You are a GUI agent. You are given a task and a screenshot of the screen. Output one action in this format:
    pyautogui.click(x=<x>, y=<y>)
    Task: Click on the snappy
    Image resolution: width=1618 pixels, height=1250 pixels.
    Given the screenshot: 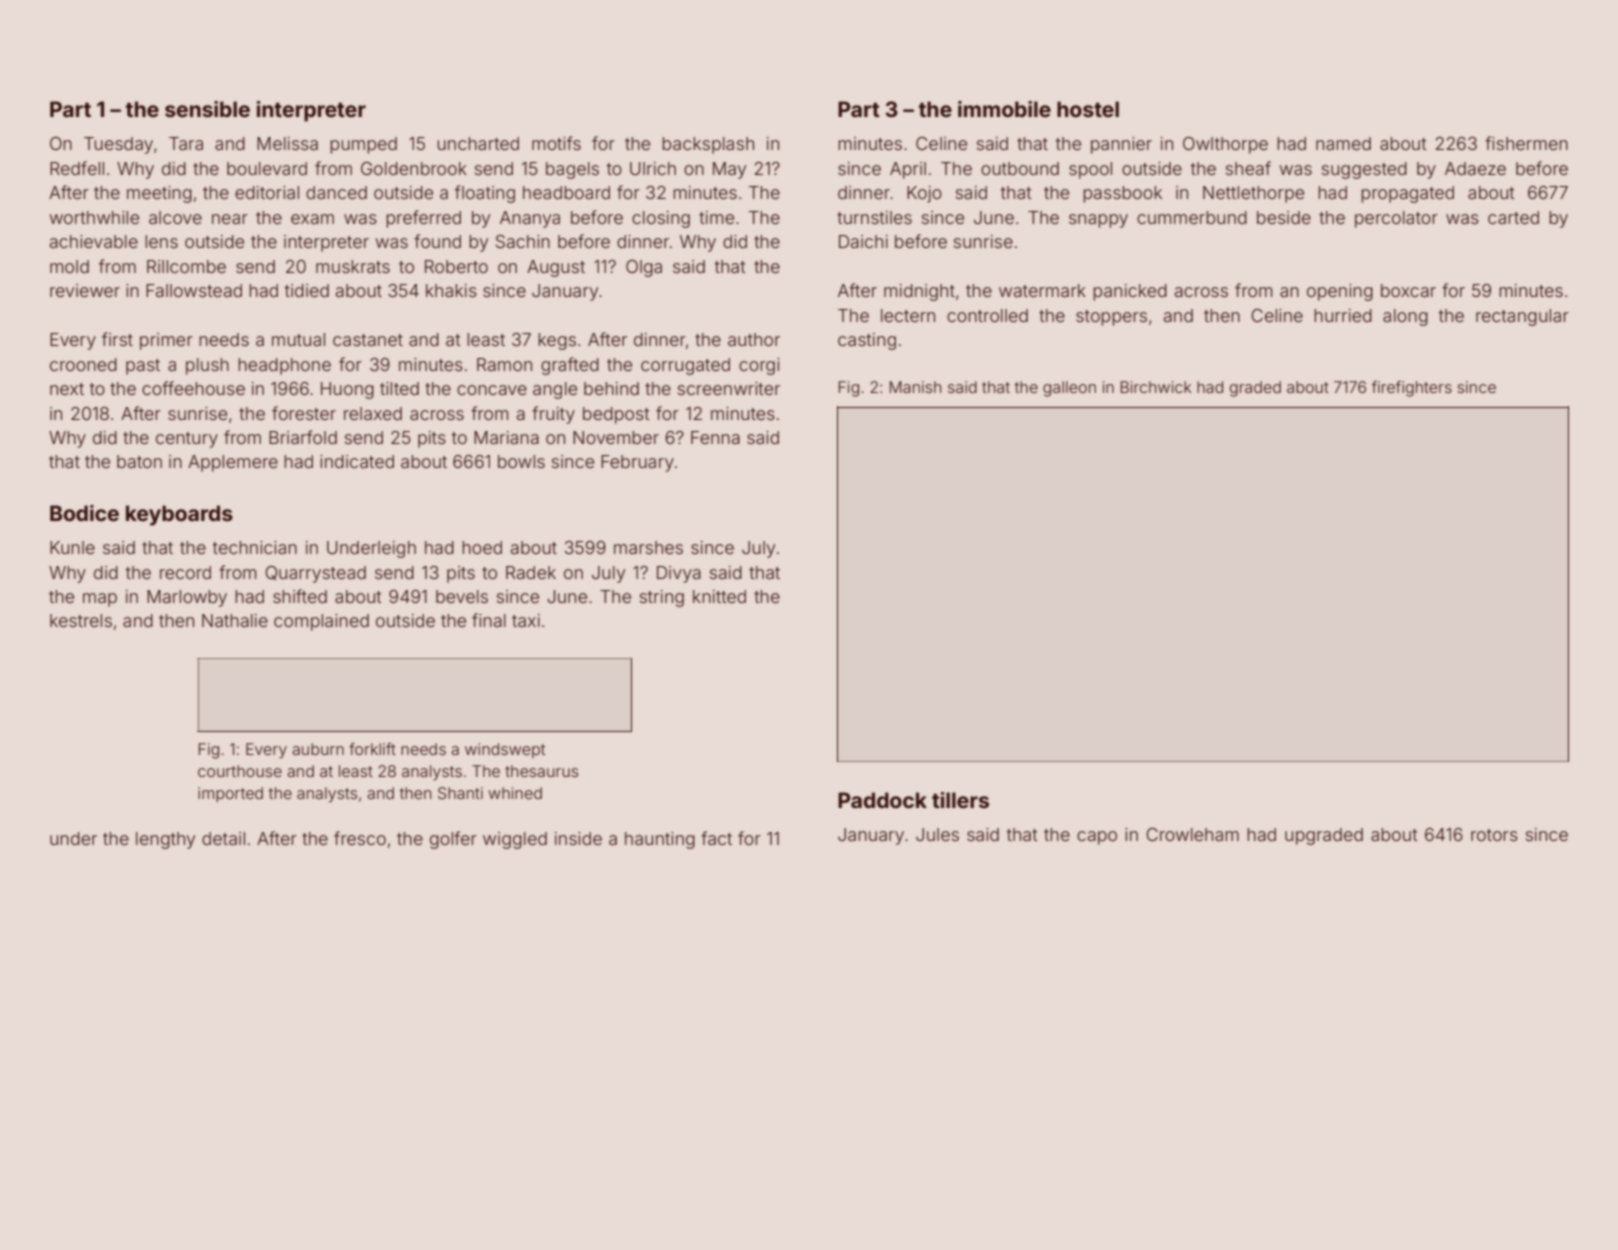 What is the action you would take?
    pyautogui.click(x=1098, y=221)
